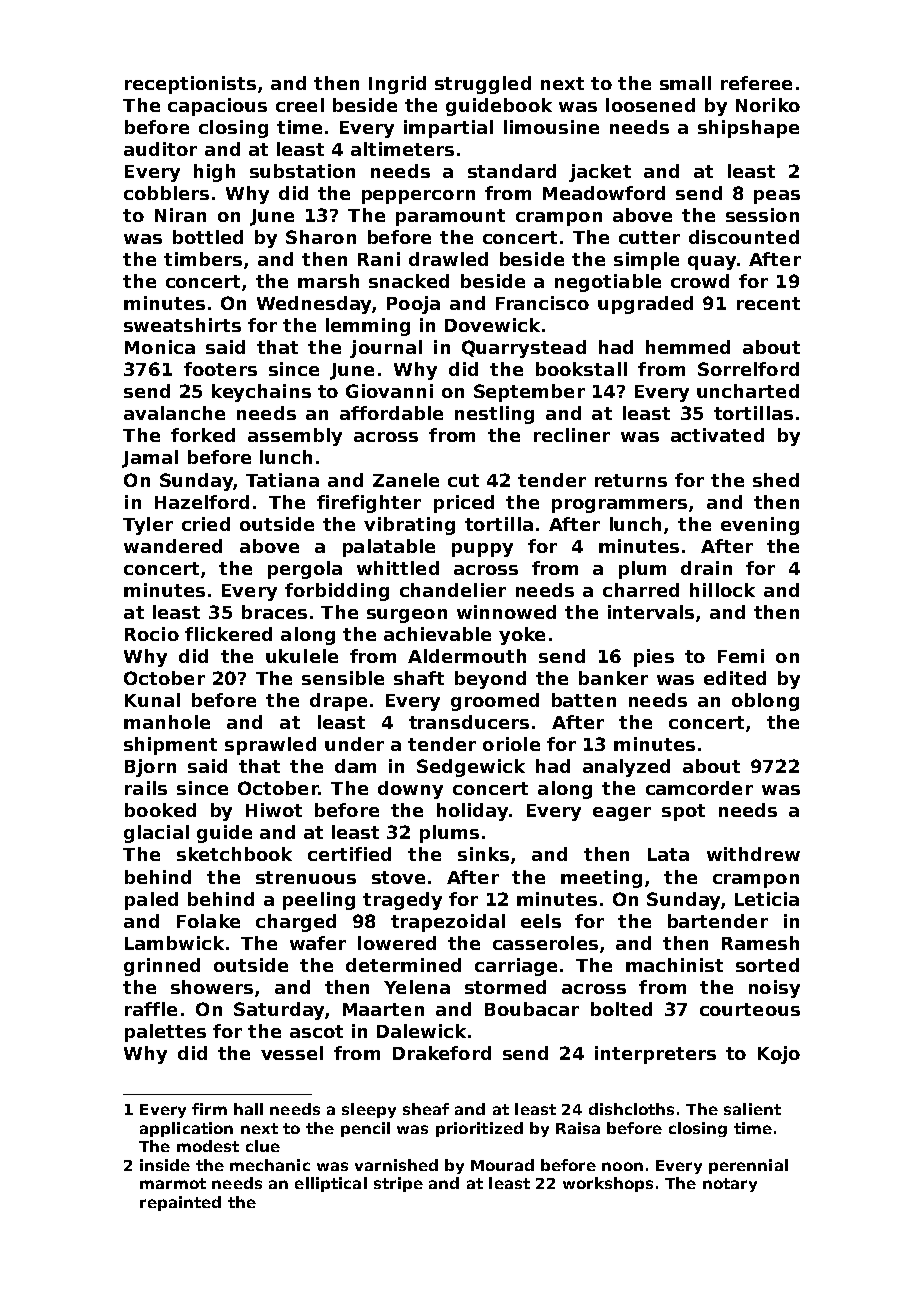  I want to click on surgeon, so click(407, 616).
